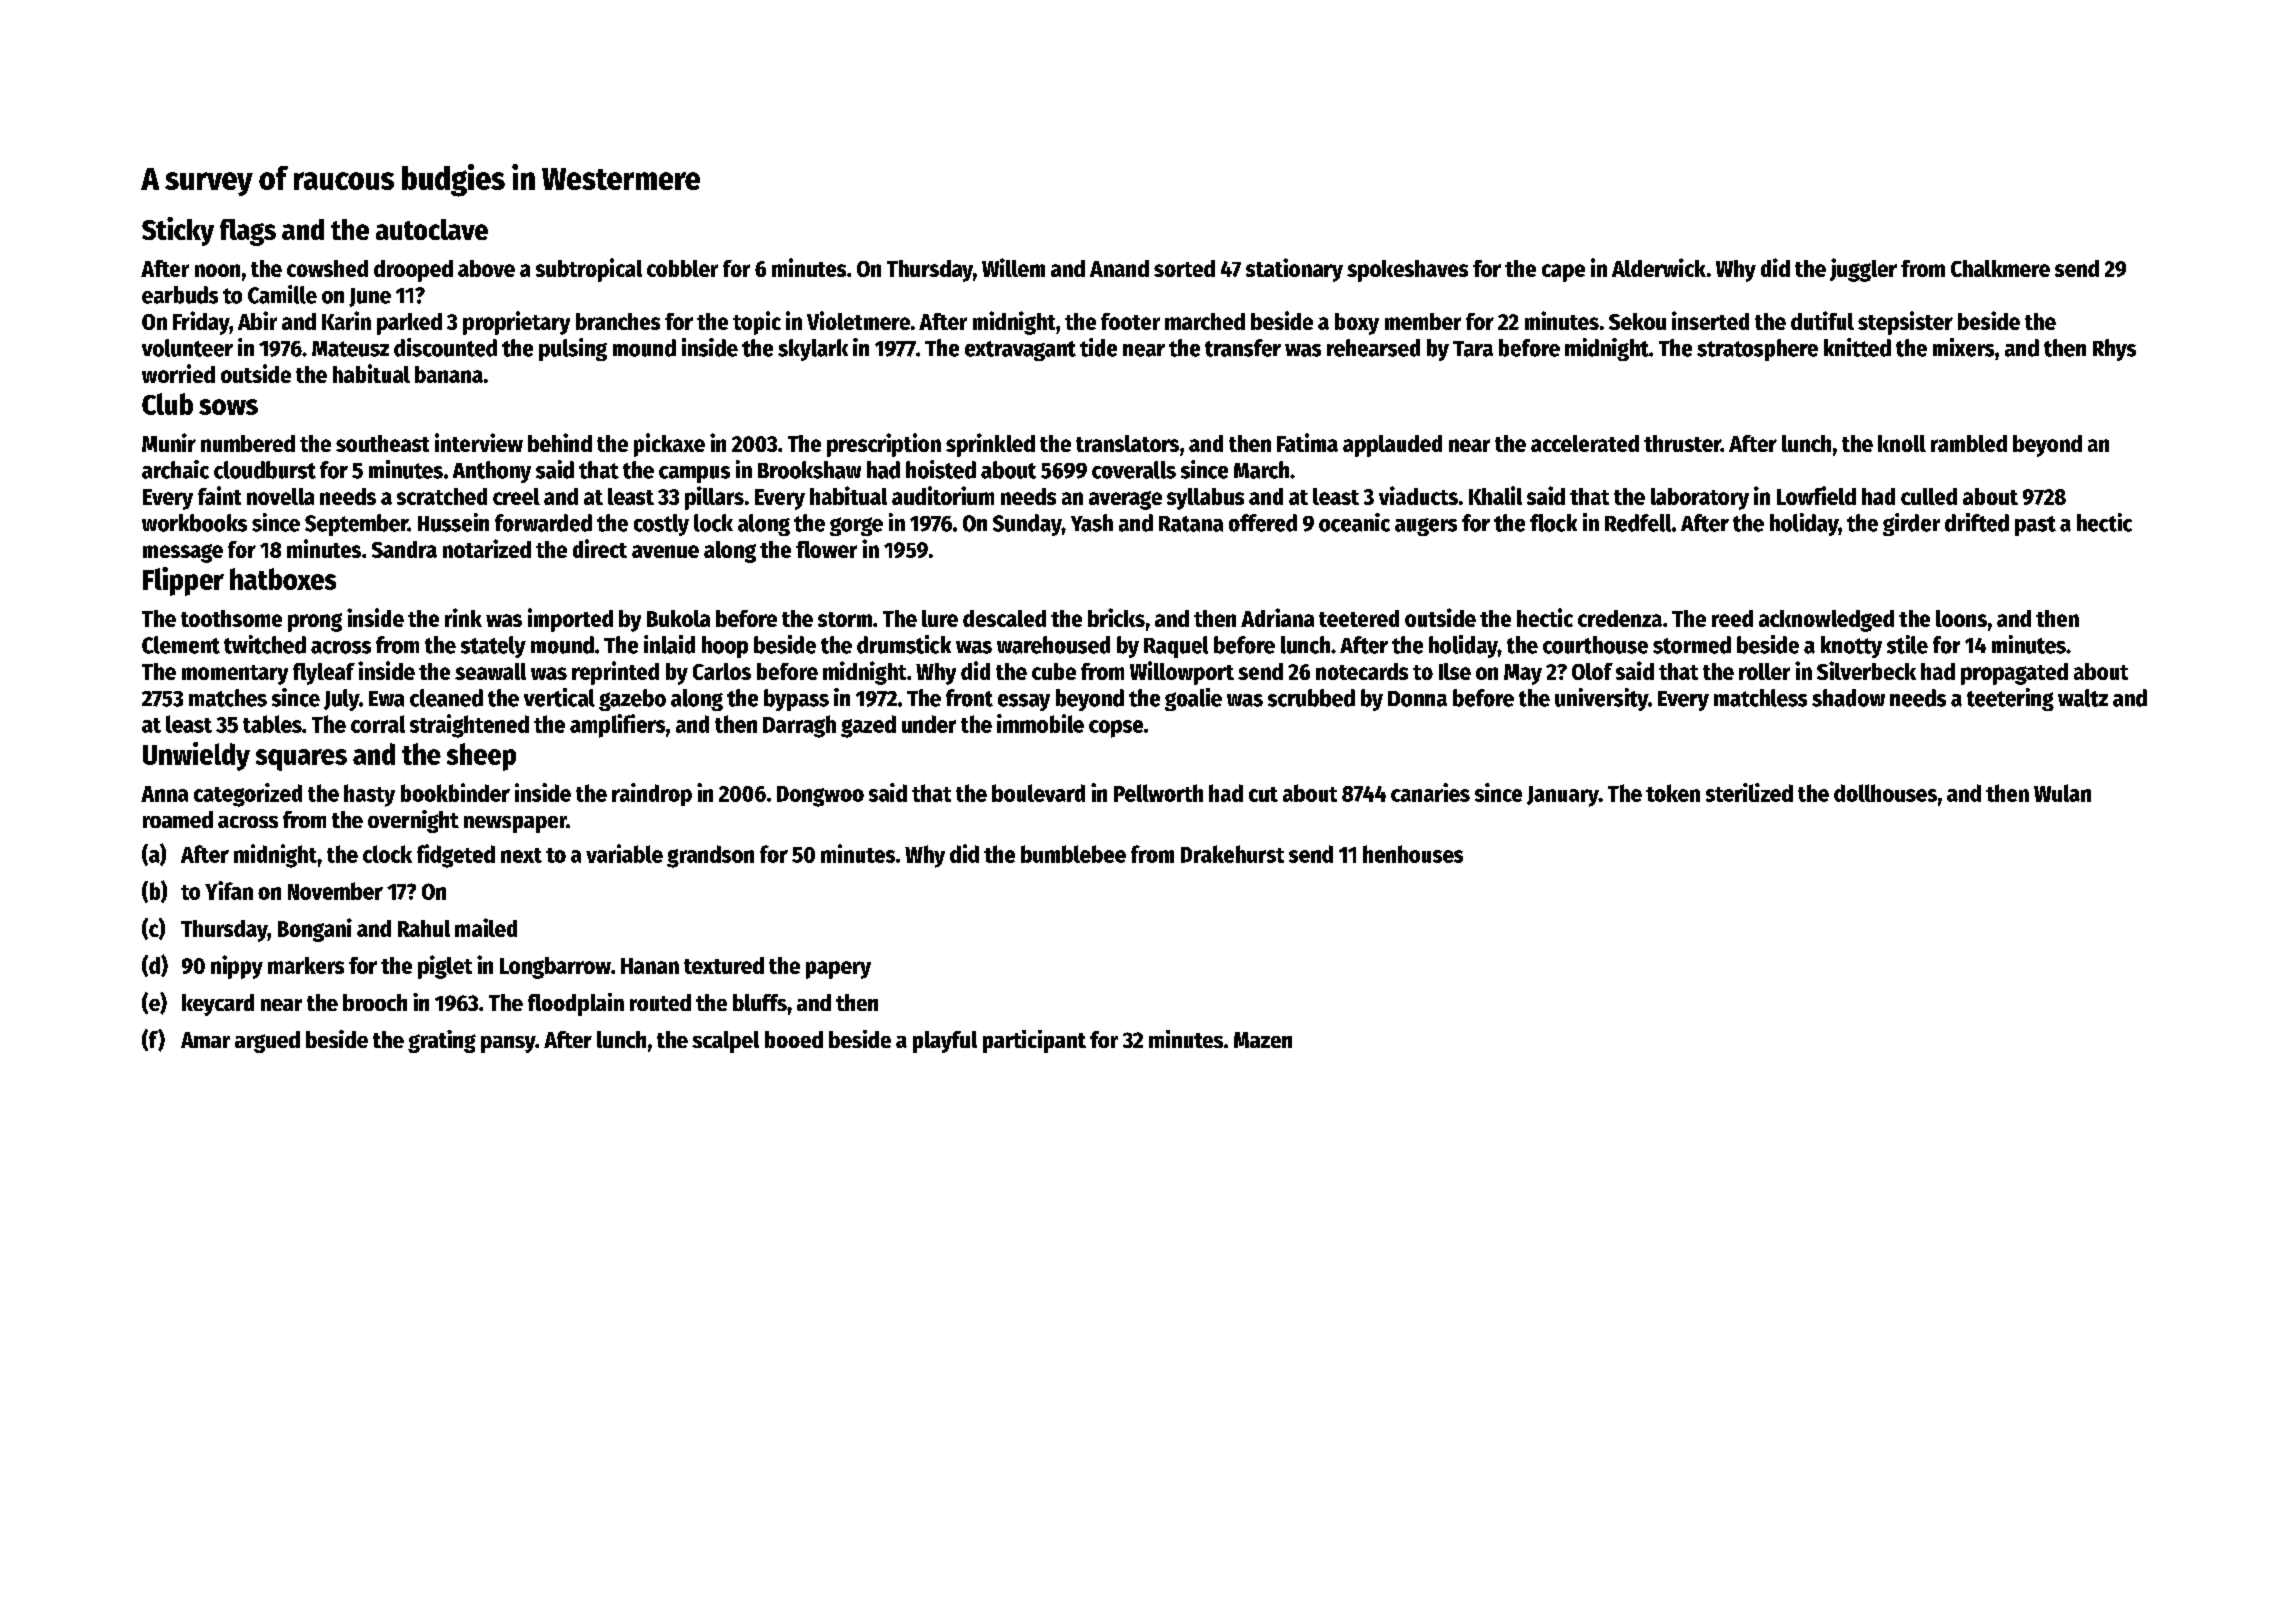 The image size is (2292, 1620). What do you see at coordinates (1020, 351) in the image?
I see `extravagant` at bounding box center [1020, 351].
